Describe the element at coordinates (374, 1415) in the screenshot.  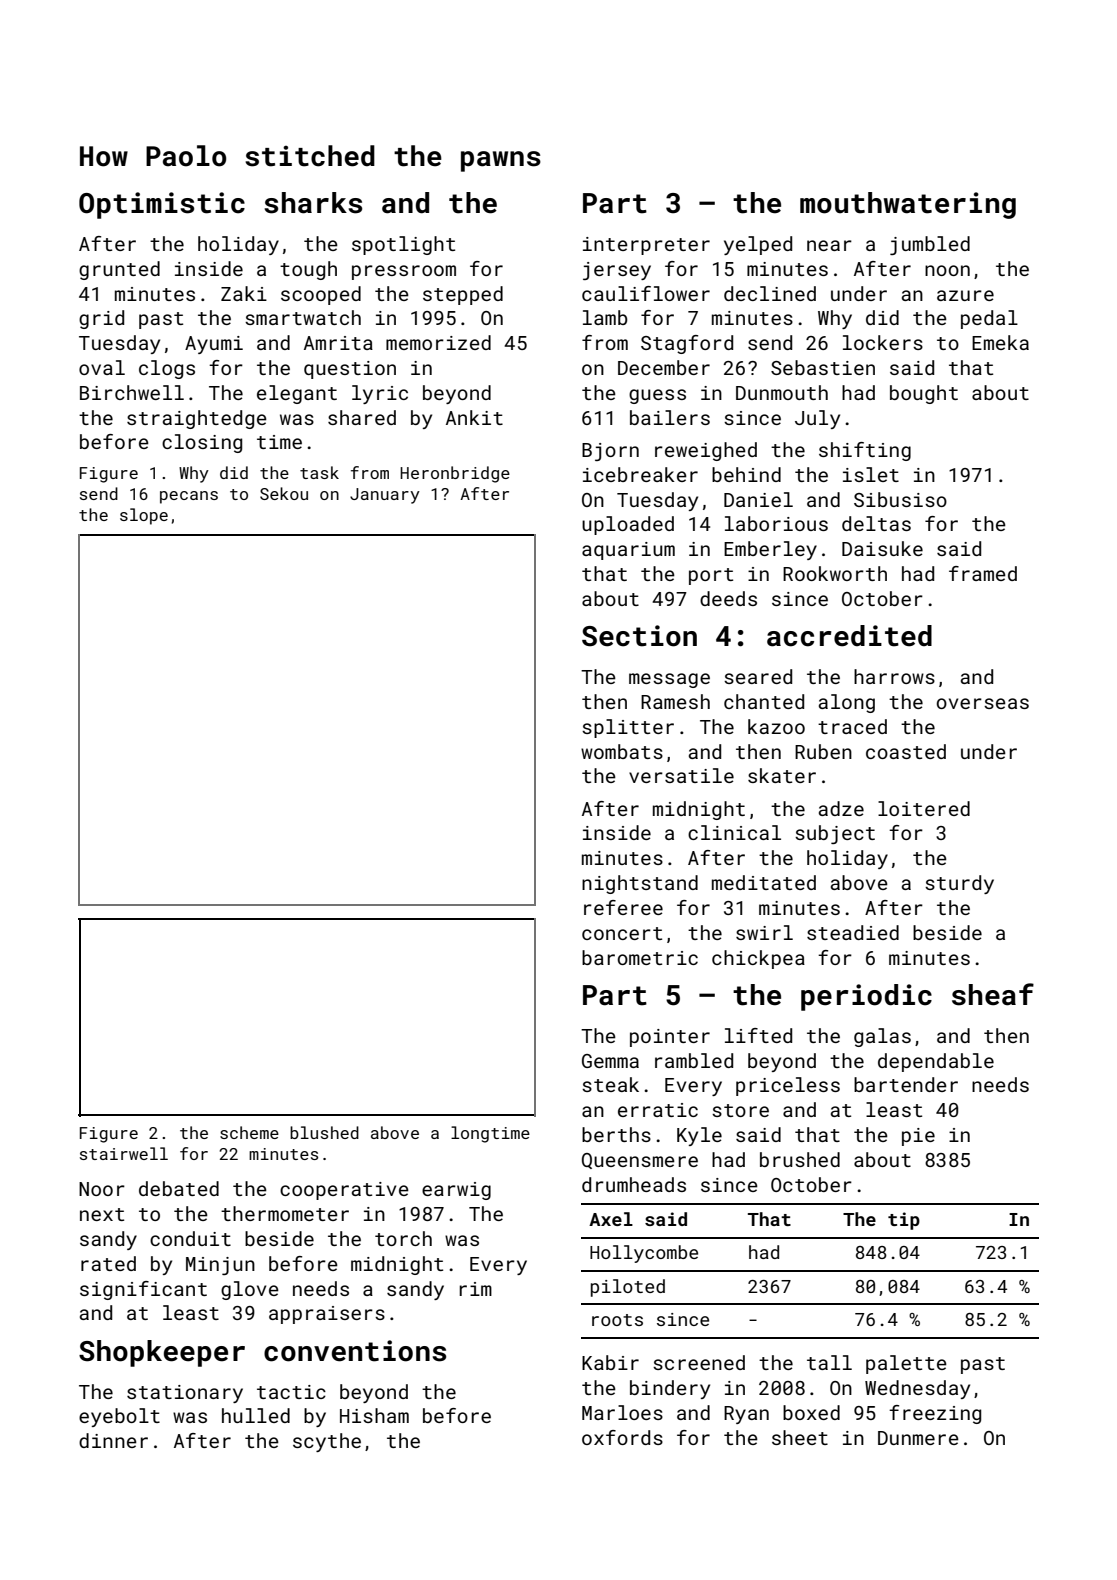
I see `Hisham` at that location.
